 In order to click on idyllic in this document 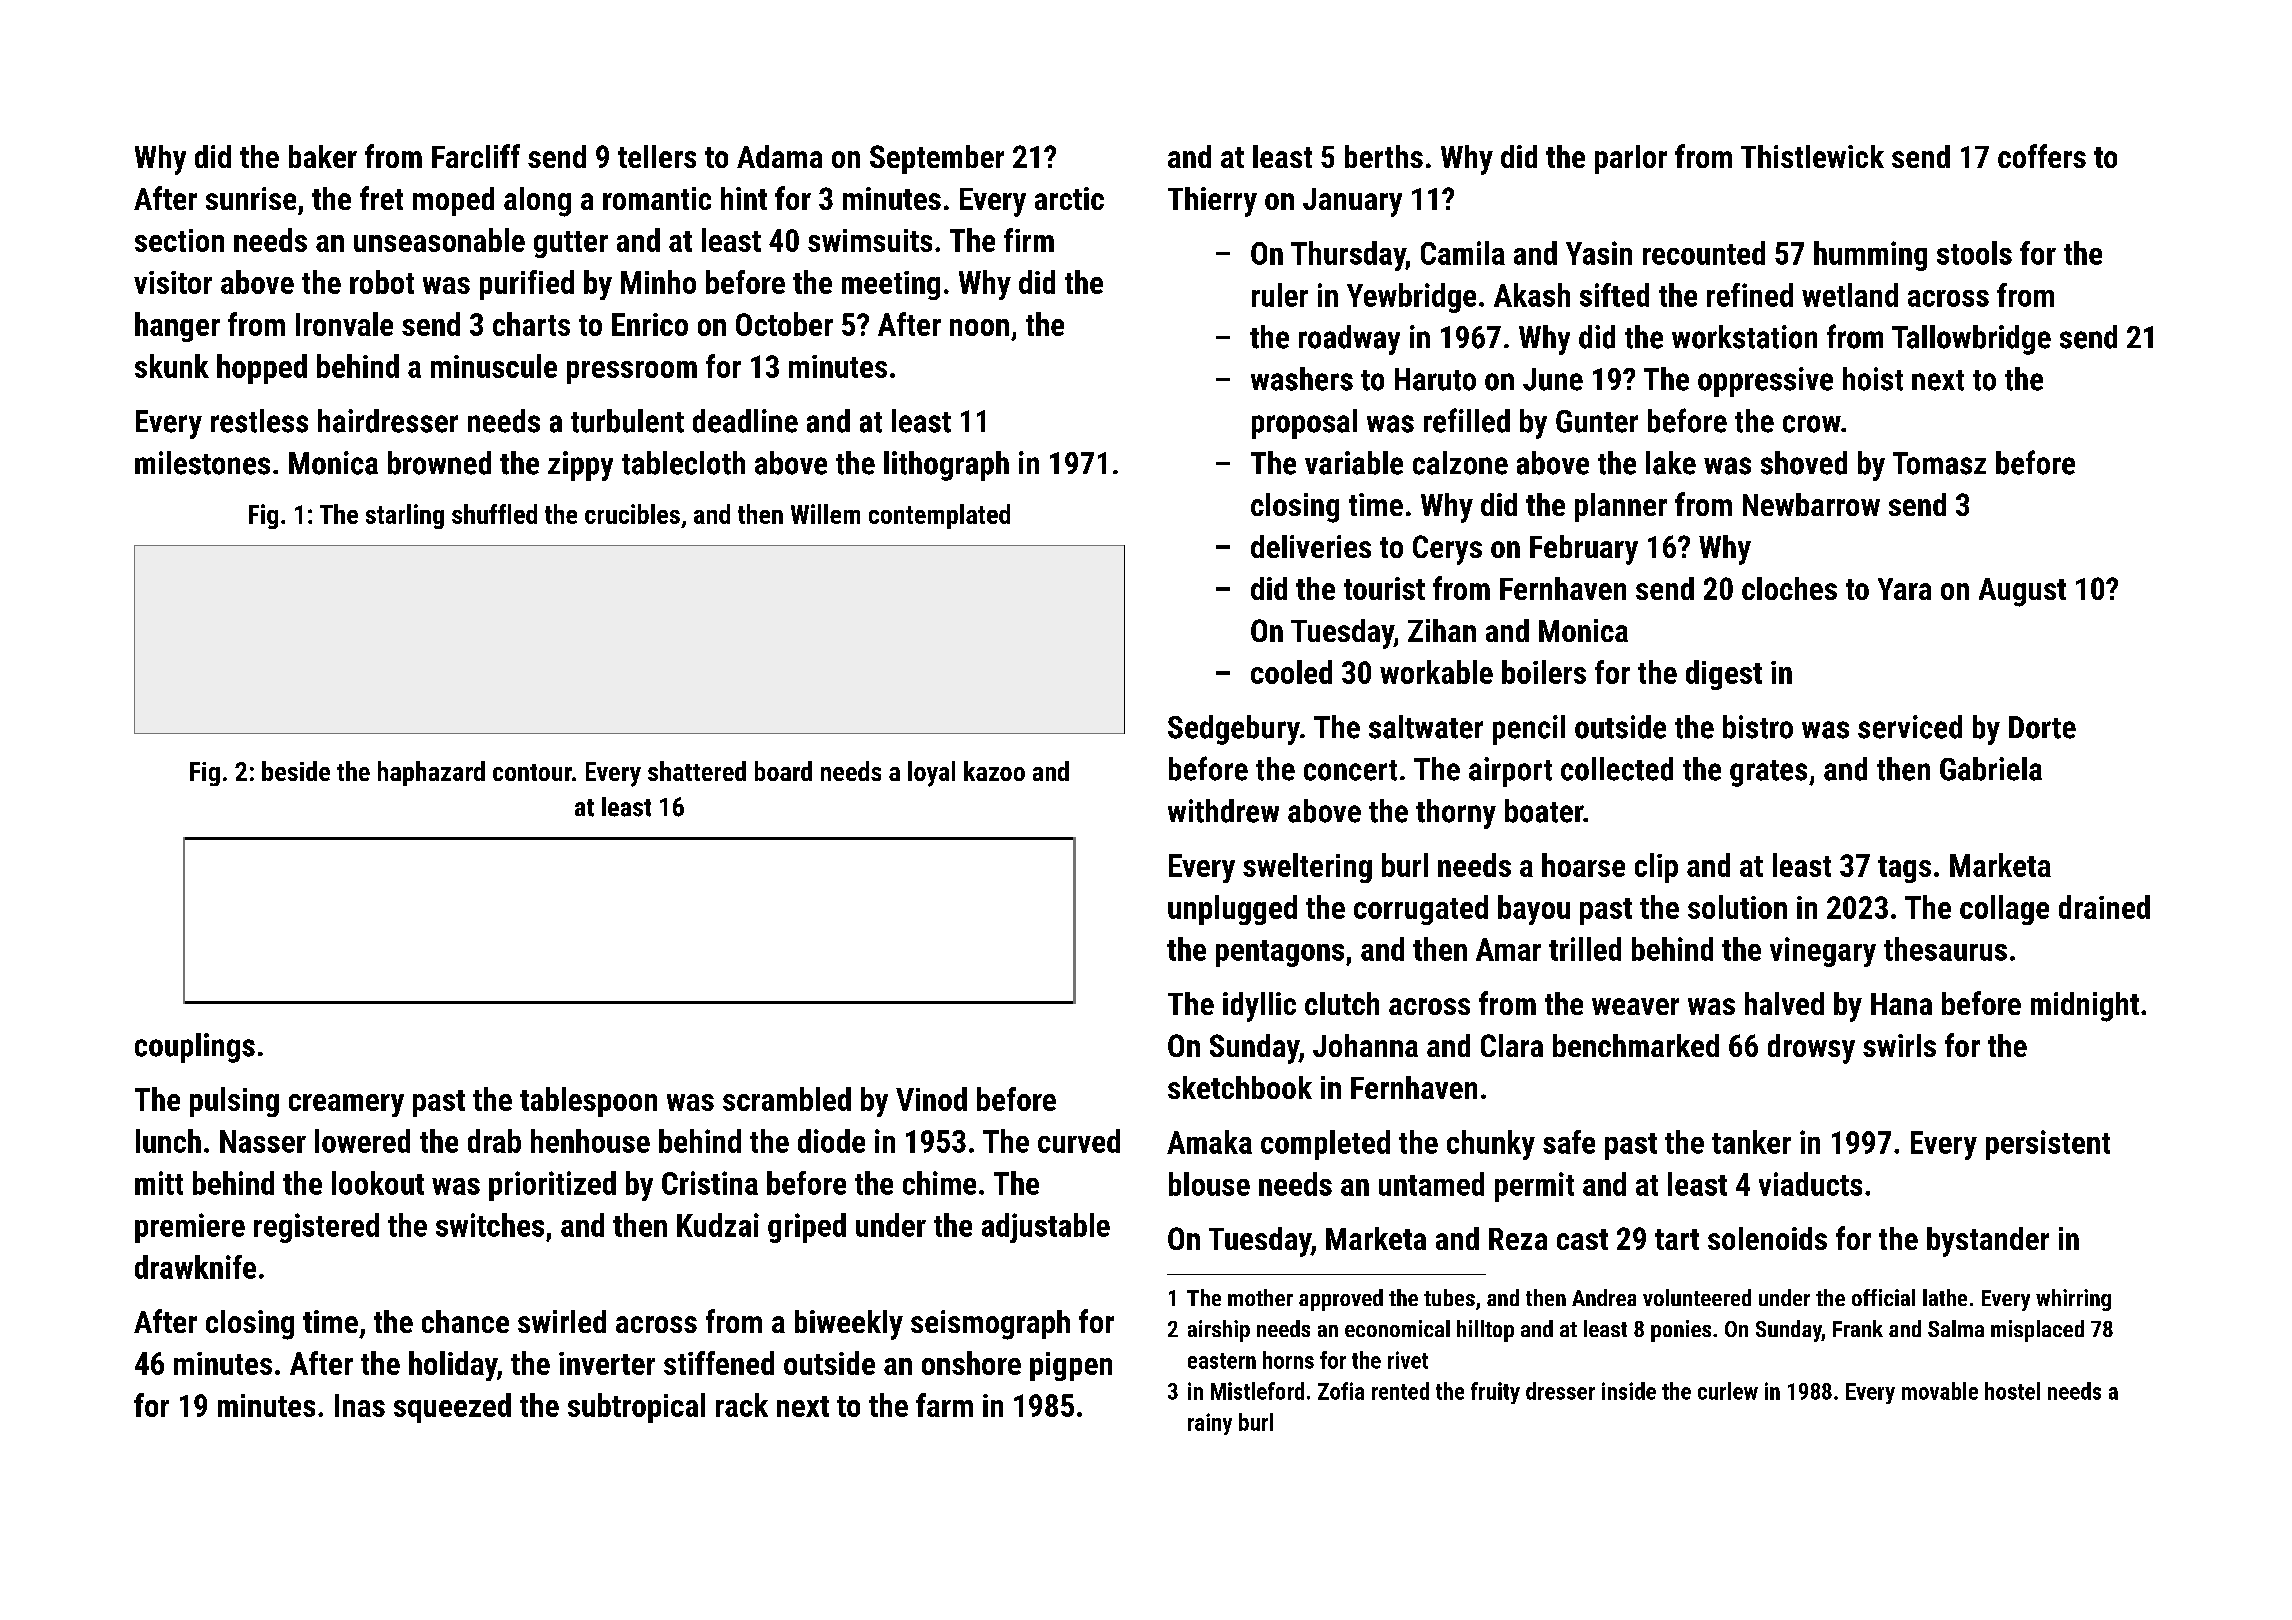, I will do `click(1259, 1007)`.
